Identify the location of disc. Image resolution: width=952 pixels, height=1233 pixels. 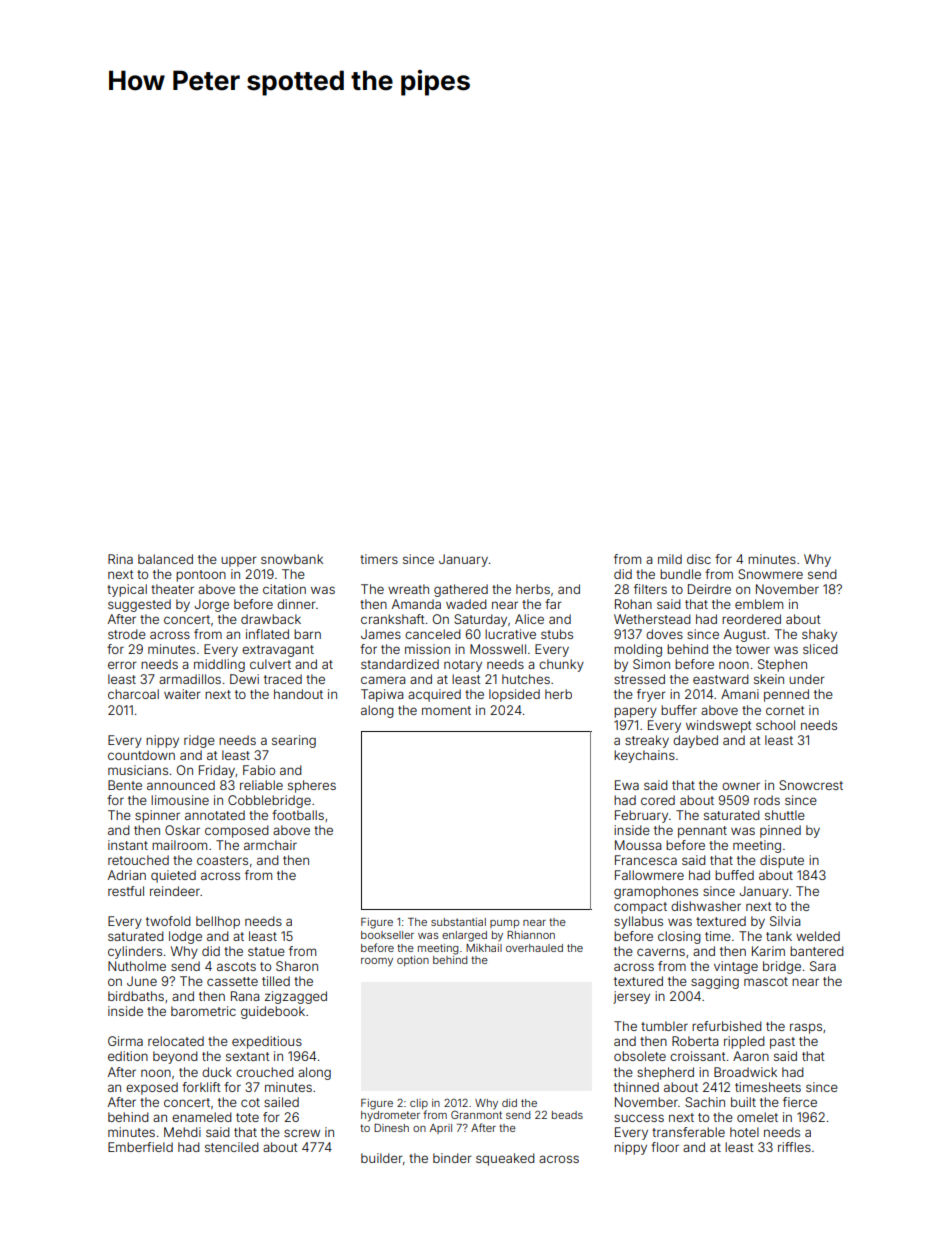
(699, 559).
